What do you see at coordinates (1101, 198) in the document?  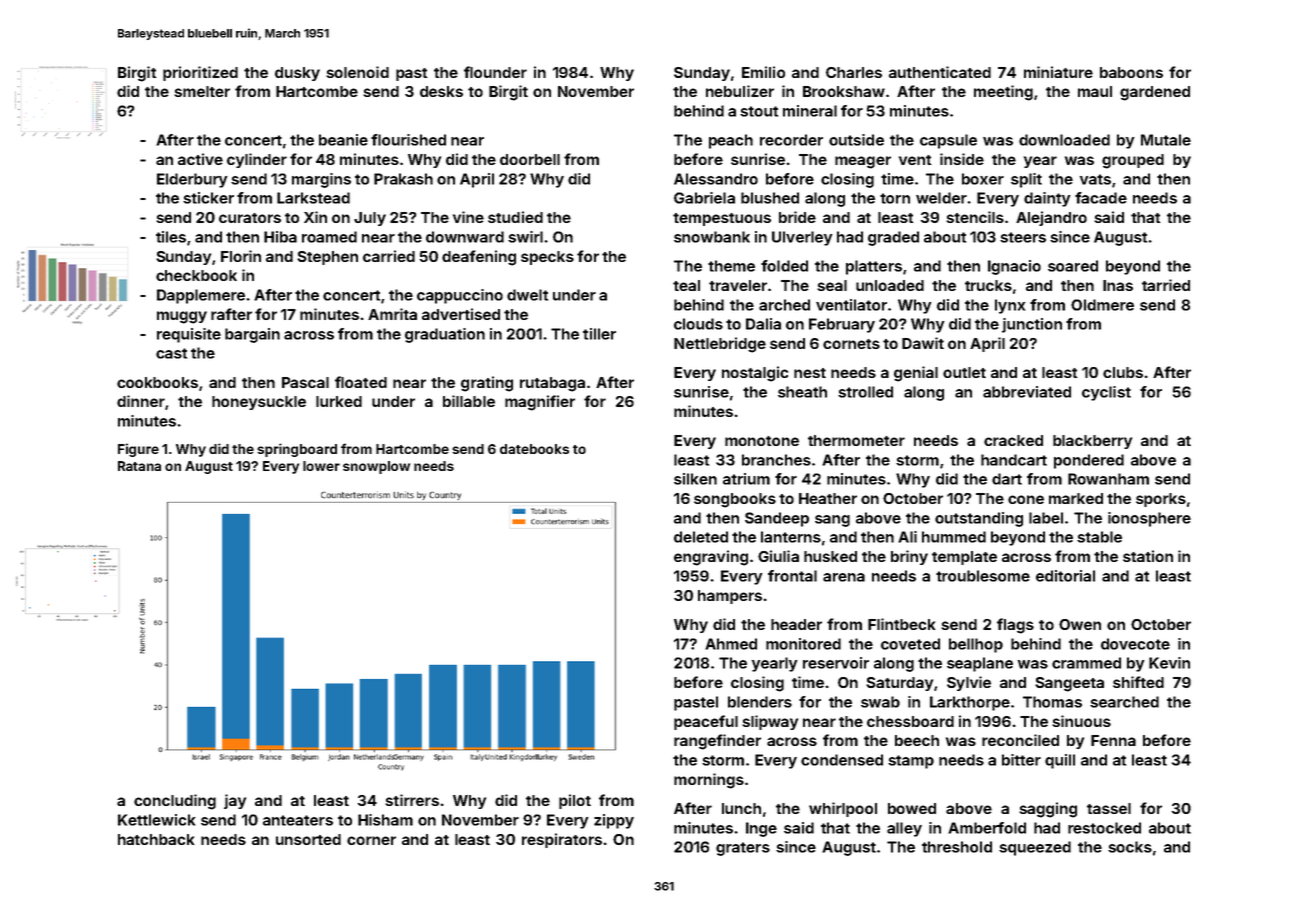 I see `facade` at bounding box center [1101, 198].
